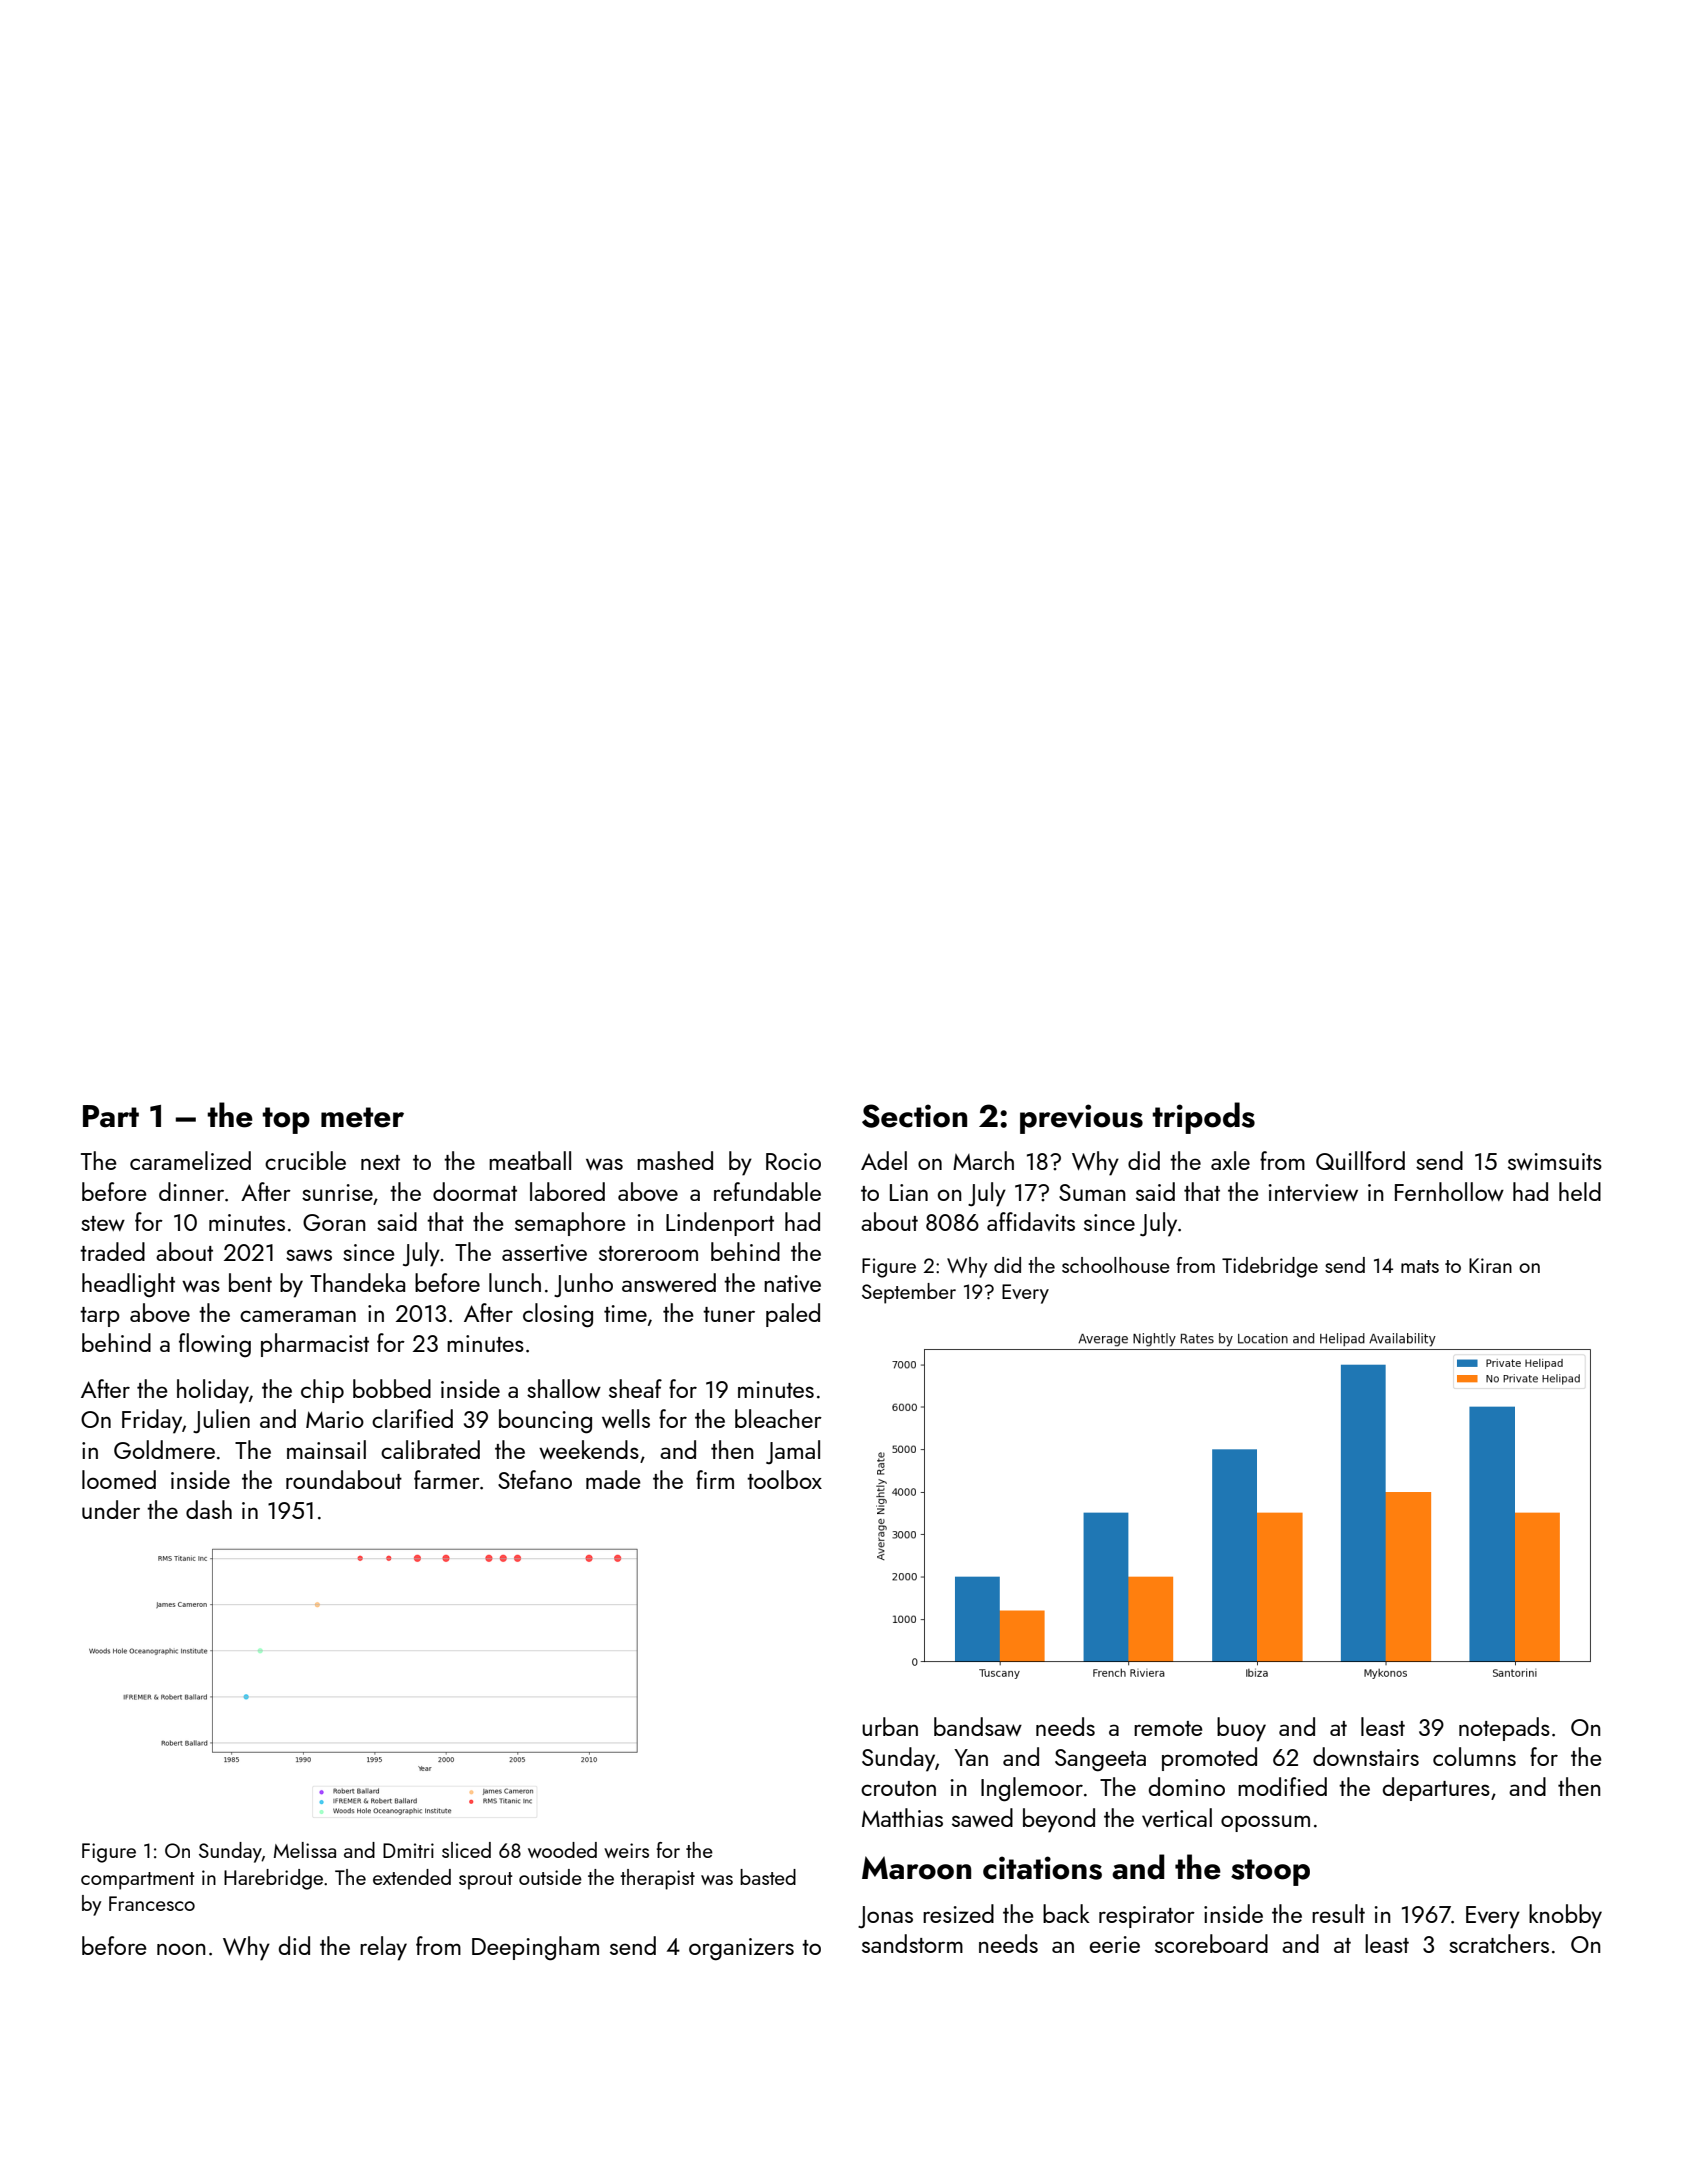  I want to click on Jonas, so click(885, 1917).
